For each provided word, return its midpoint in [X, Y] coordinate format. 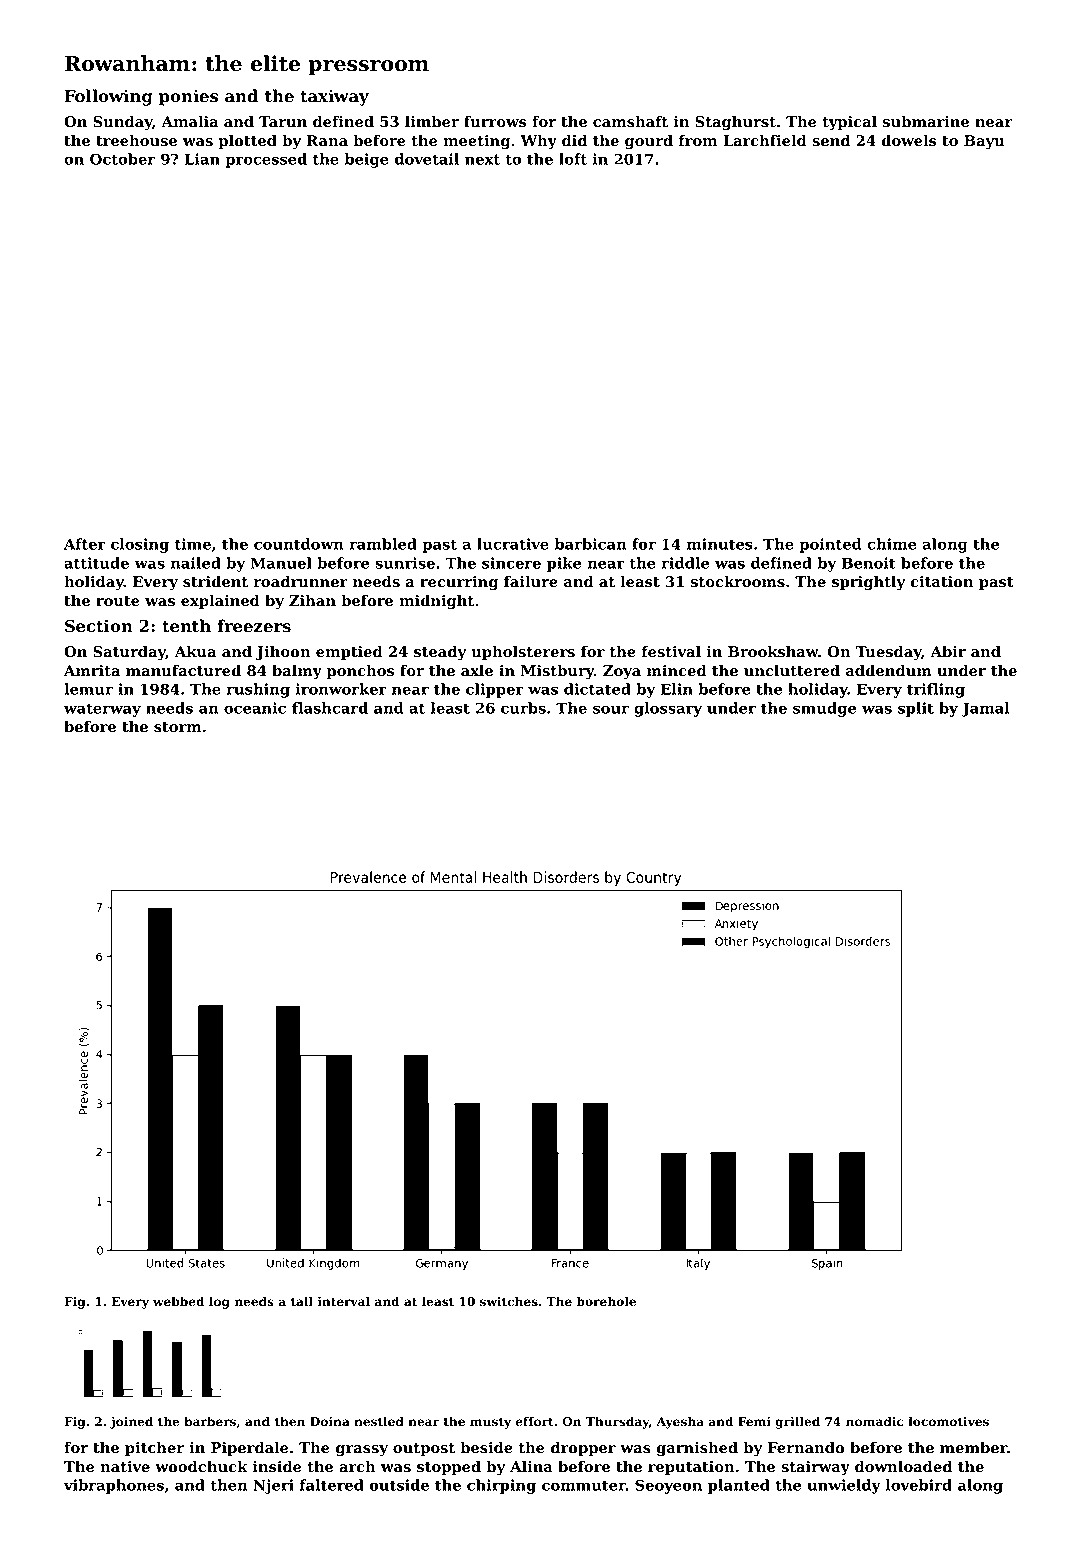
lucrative [513, 544]
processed [266, 160]
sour [611, 709]
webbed [178, 1301]
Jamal [985, 709]
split [916, 709]
